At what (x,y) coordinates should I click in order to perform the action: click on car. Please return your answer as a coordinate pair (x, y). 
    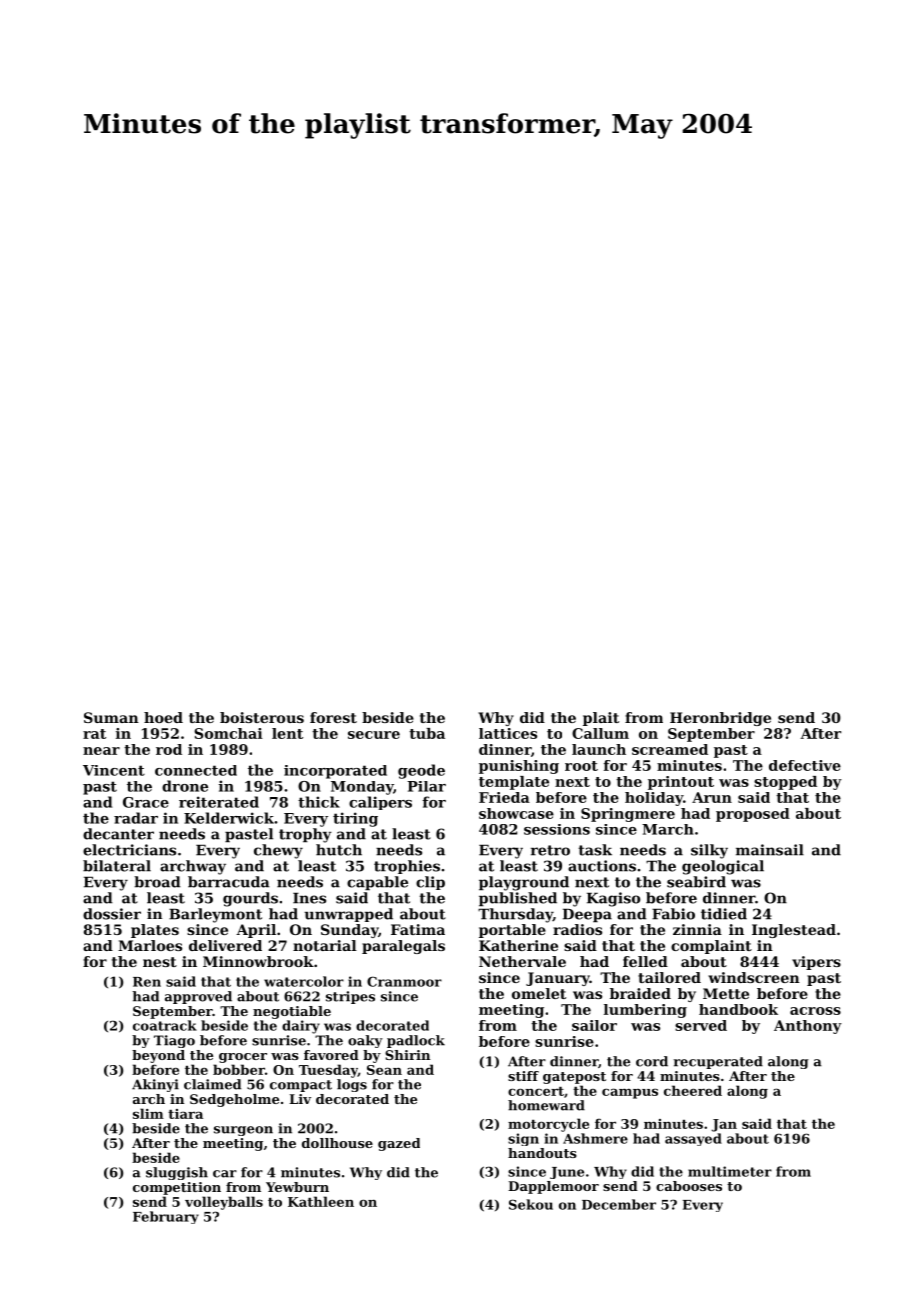
    Looking at the image, I should click on (225, 1174).
